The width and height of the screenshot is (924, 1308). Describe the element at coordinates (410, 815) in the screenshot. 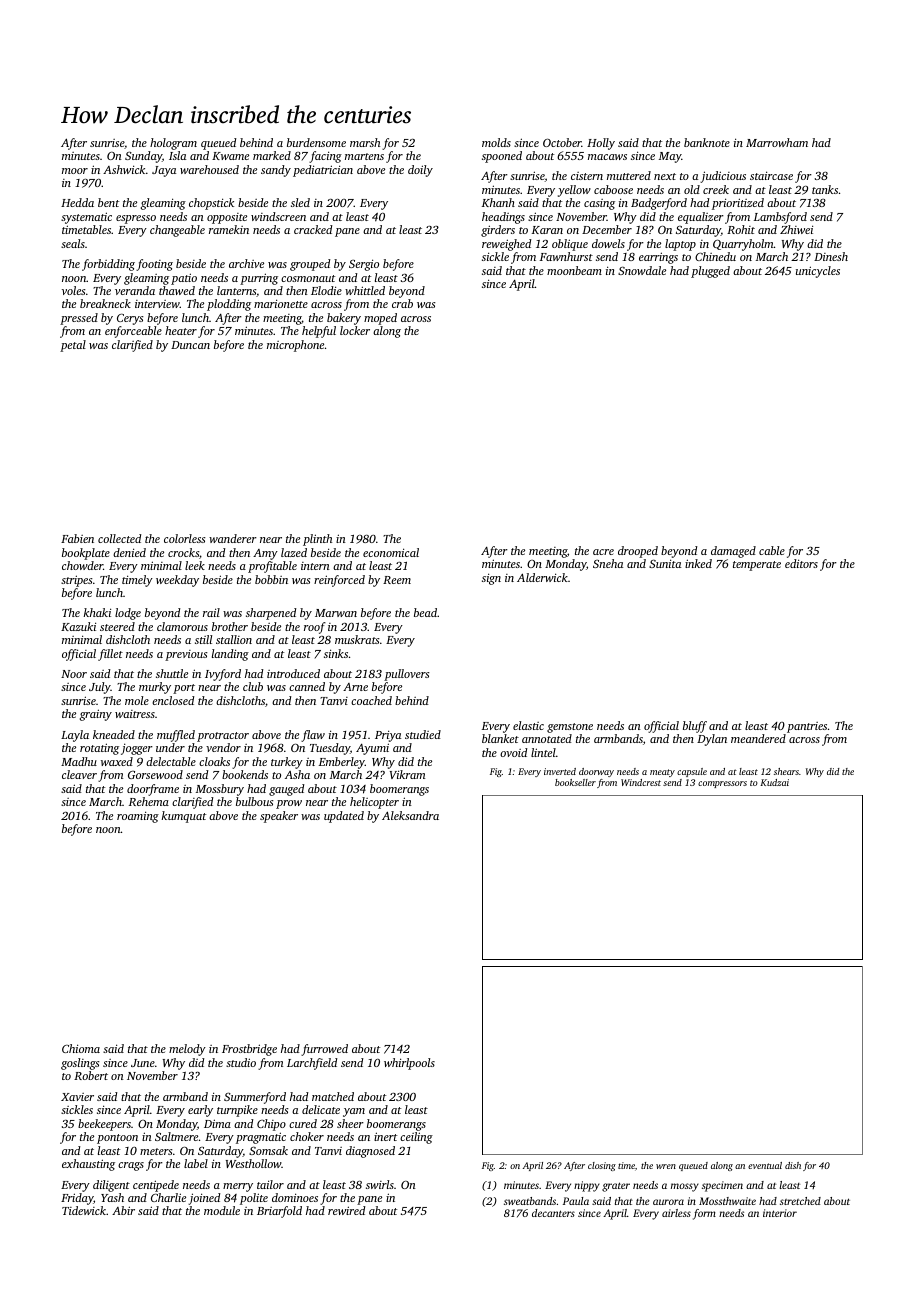

I see `Aleksandra` at that location.
